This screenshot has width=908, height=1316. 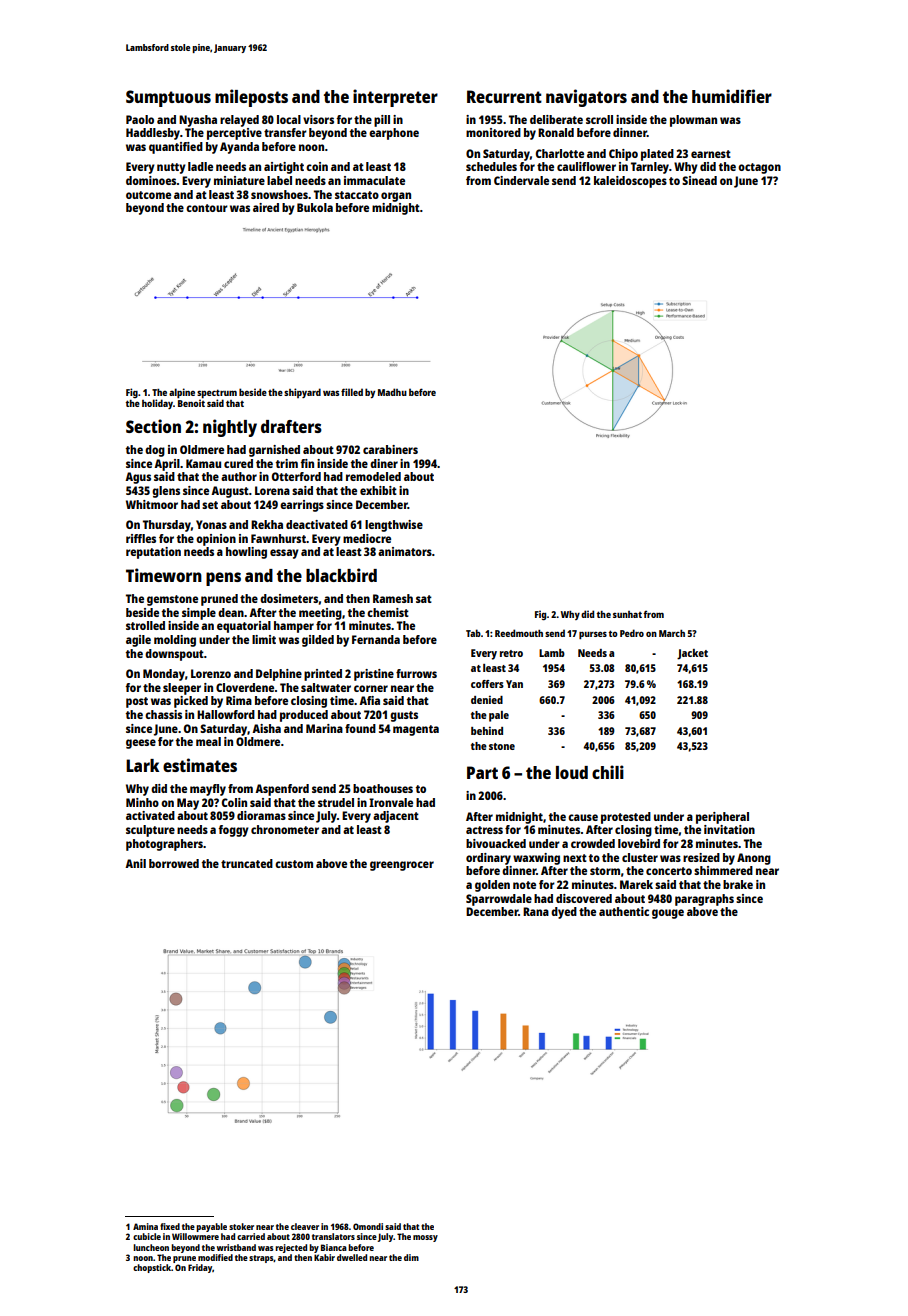 What do you see at coordinates (305, 1226) in the screenshot?
I see `cleaver` at bounding box center [305, 1226].
